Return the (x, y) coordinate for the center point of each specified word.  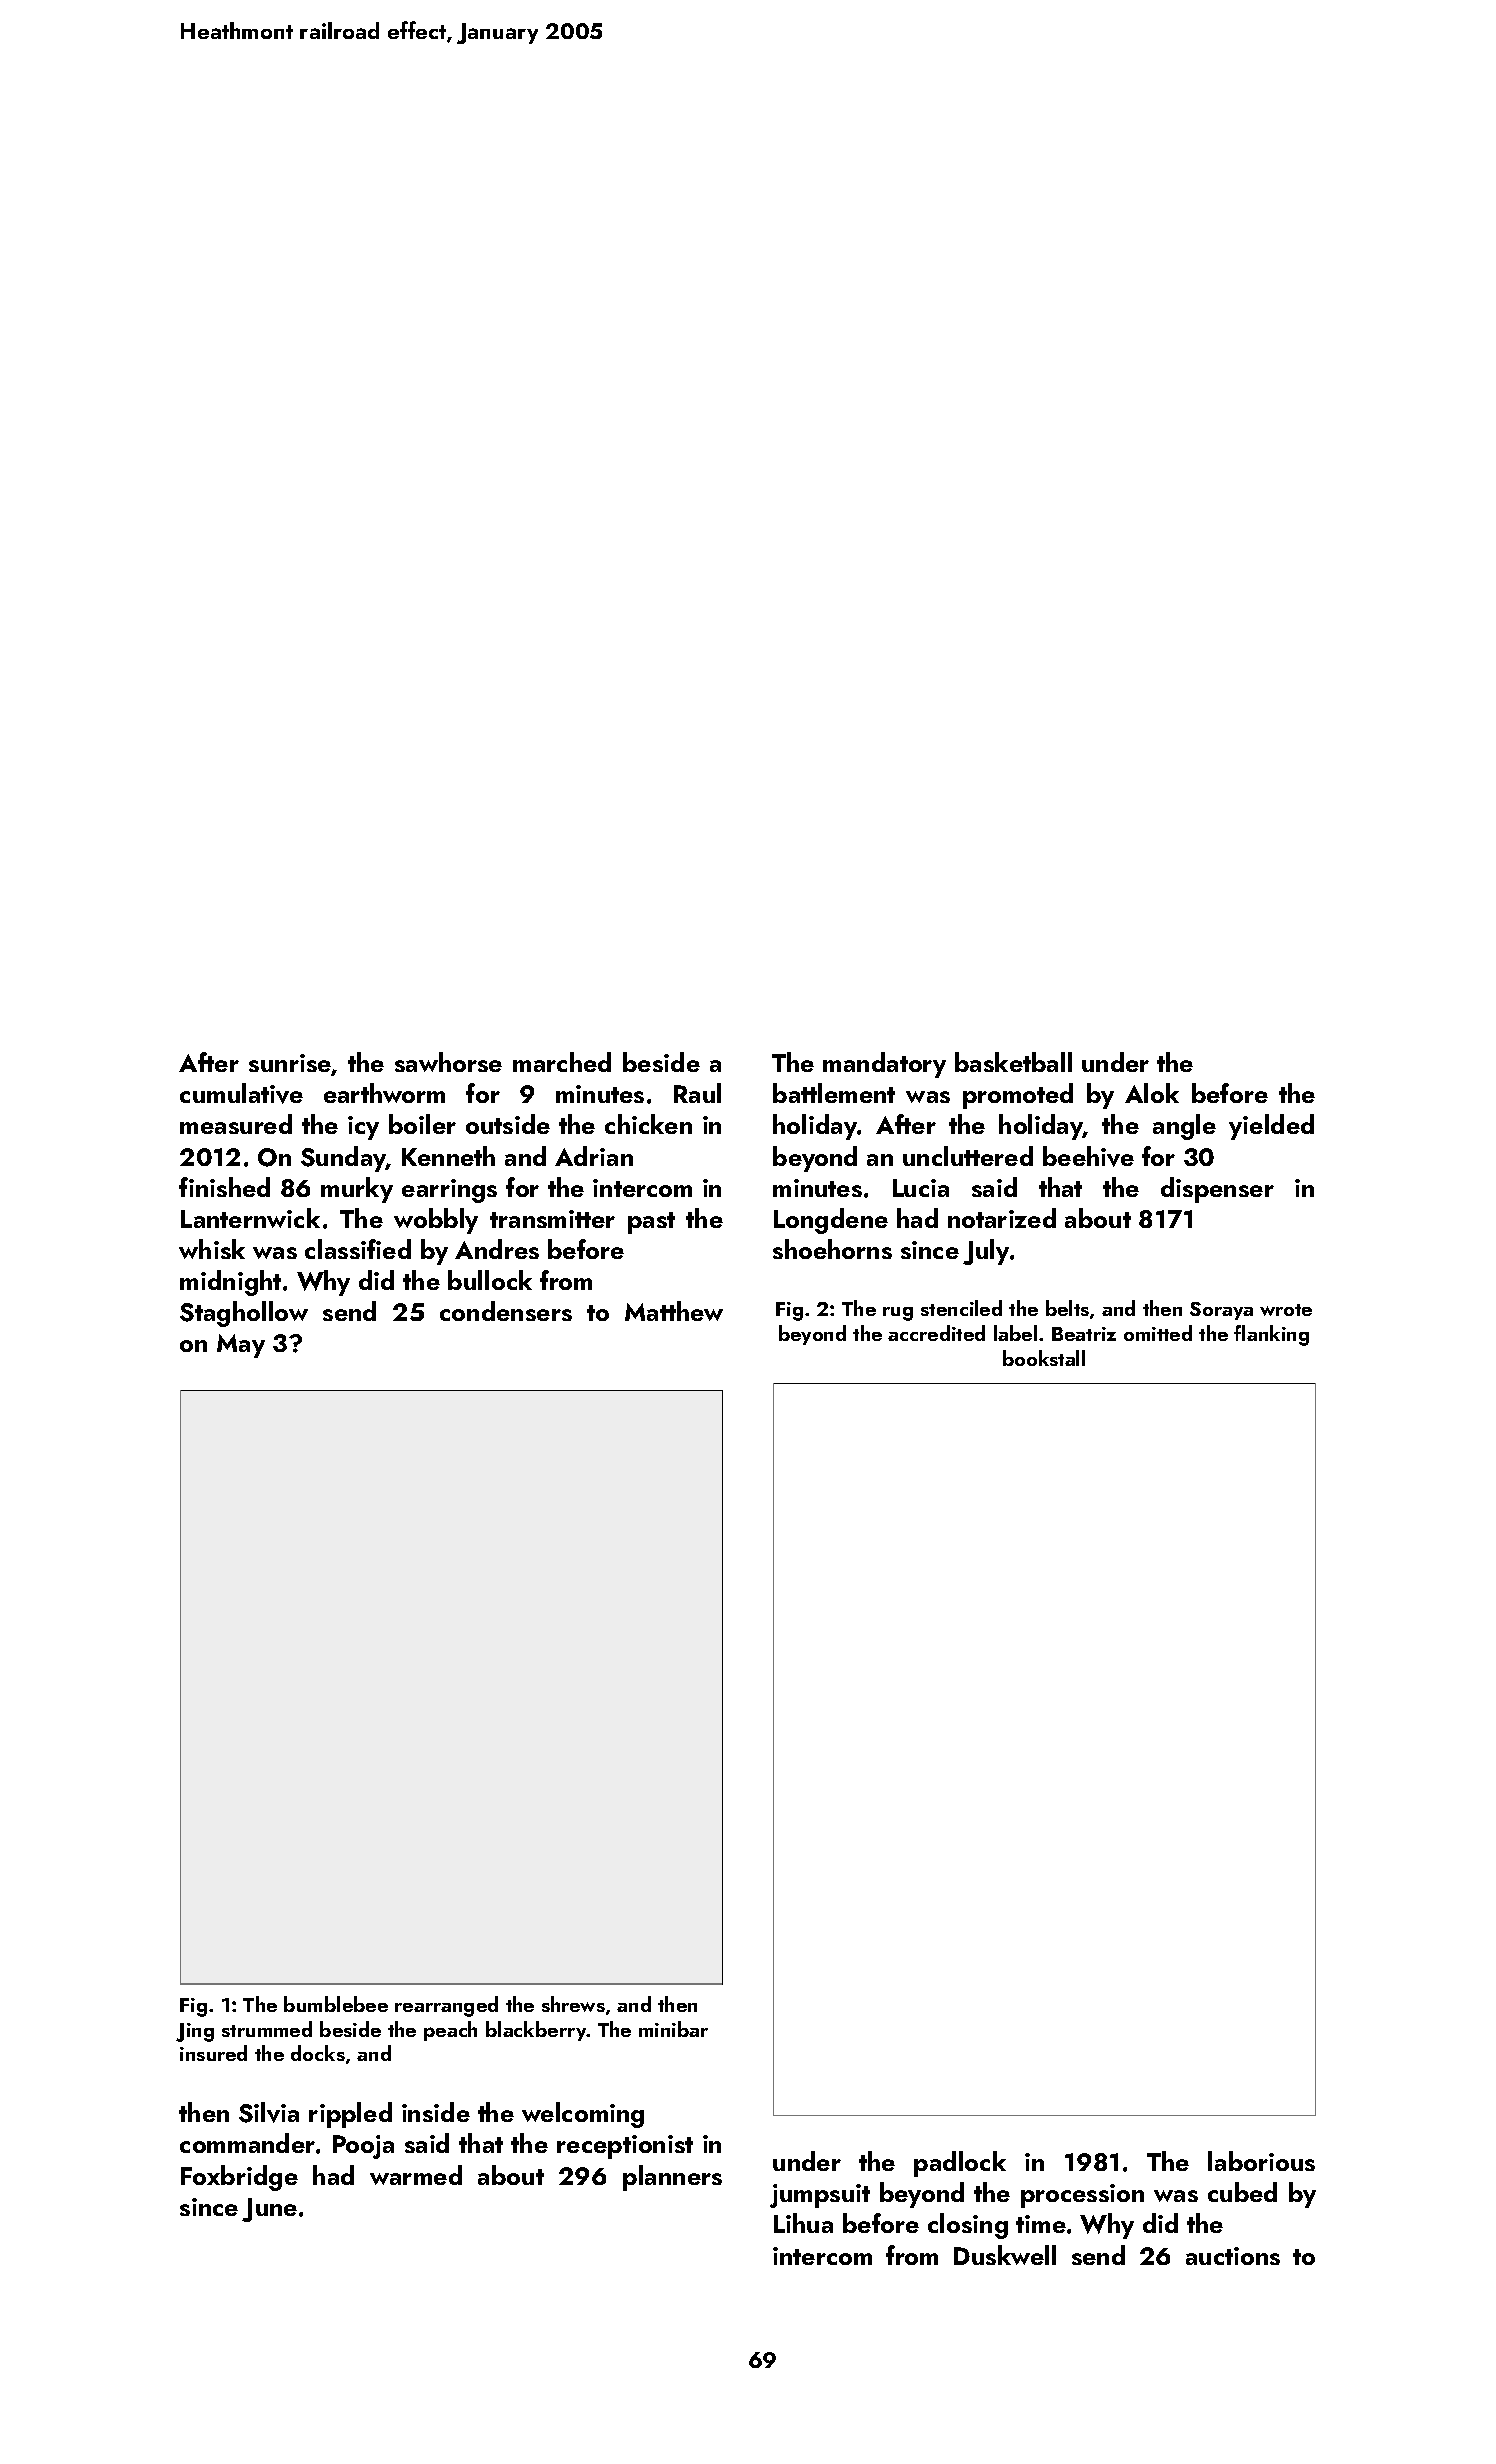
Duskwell (1005, 2255)
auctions (1233, 2256)
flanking (1271, 1335)
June (269, 2210)
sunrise (290, 1063)
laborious (1261, 2161)
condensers (506, 1311)
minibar (673, 2029)
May (241, 1346)
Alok (1152, 1093)
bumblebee (336, 2004)
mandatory (884, 1065)
